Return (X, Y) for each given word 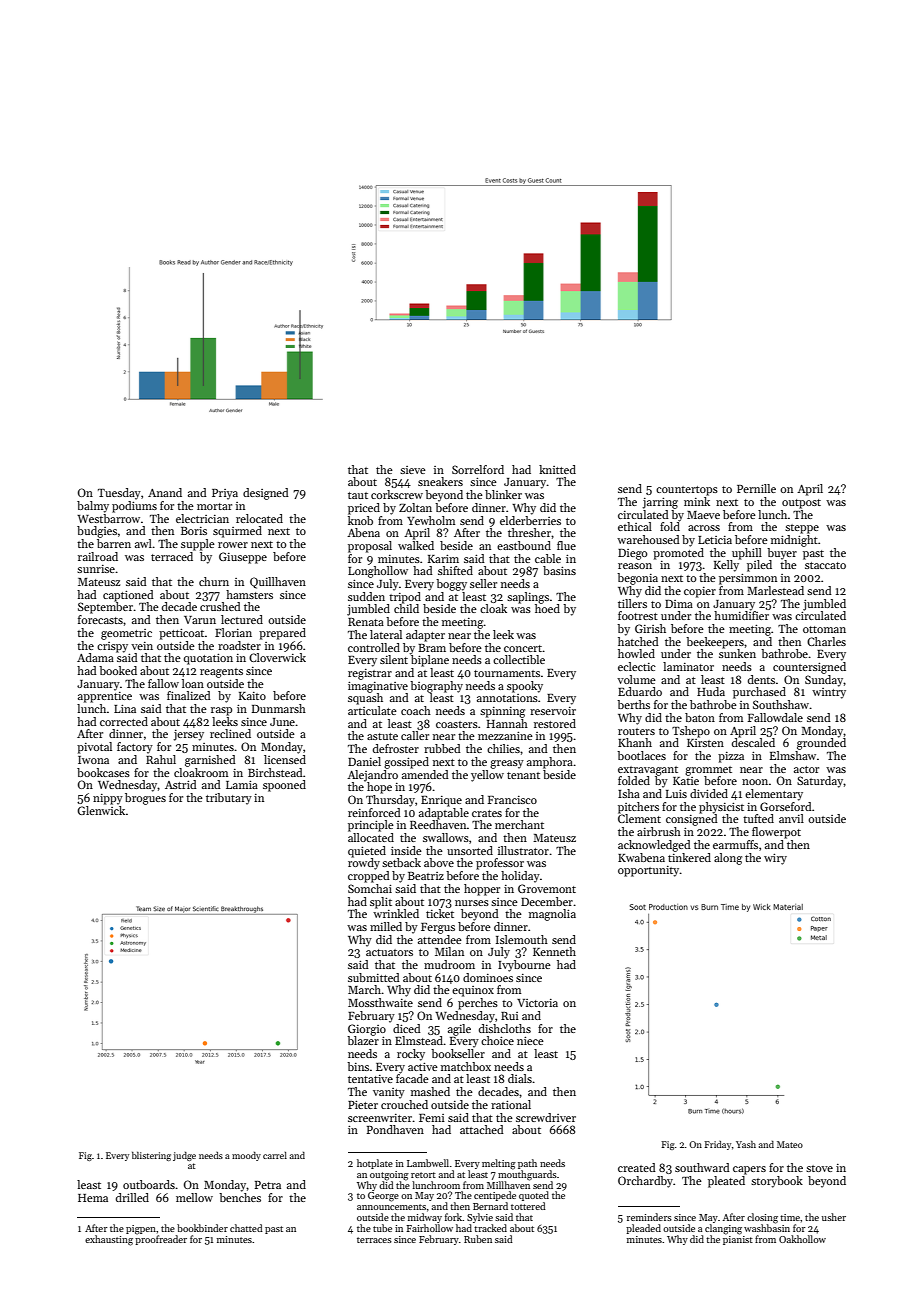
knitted (557, 469)
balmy (93, 507)
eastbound (524, 545)
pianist (738, 1240)
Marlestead (775, 590)
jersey (188, 735)
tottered (528, 1206)
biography (436, 687)
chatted (246, 1228)
